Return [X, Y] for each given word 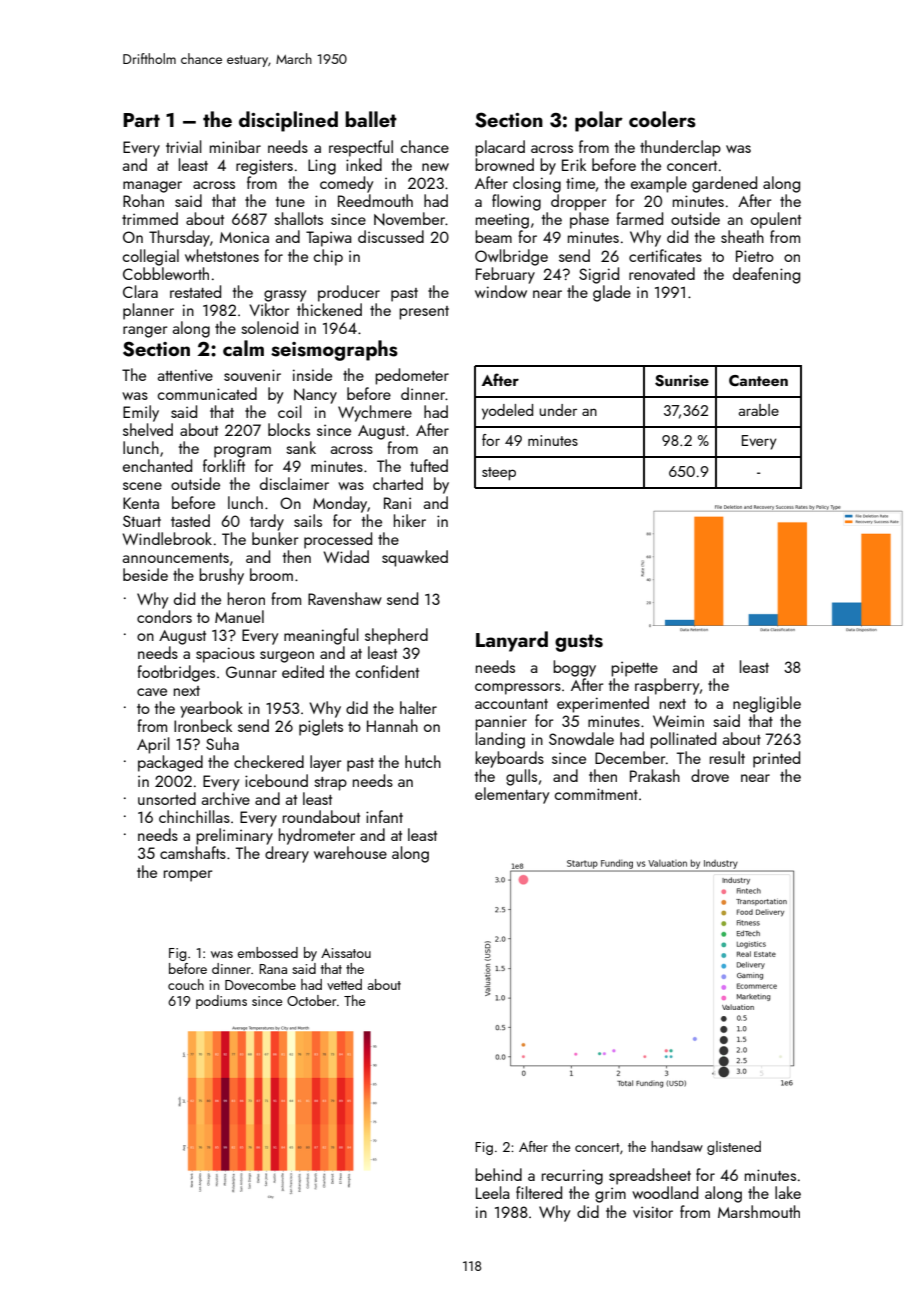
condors [164, 616]
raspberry [667, 686]
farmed [639, 218]
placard [500, 148]
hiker [410, 520]
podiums [221, 1002]
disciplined [288, 121]
